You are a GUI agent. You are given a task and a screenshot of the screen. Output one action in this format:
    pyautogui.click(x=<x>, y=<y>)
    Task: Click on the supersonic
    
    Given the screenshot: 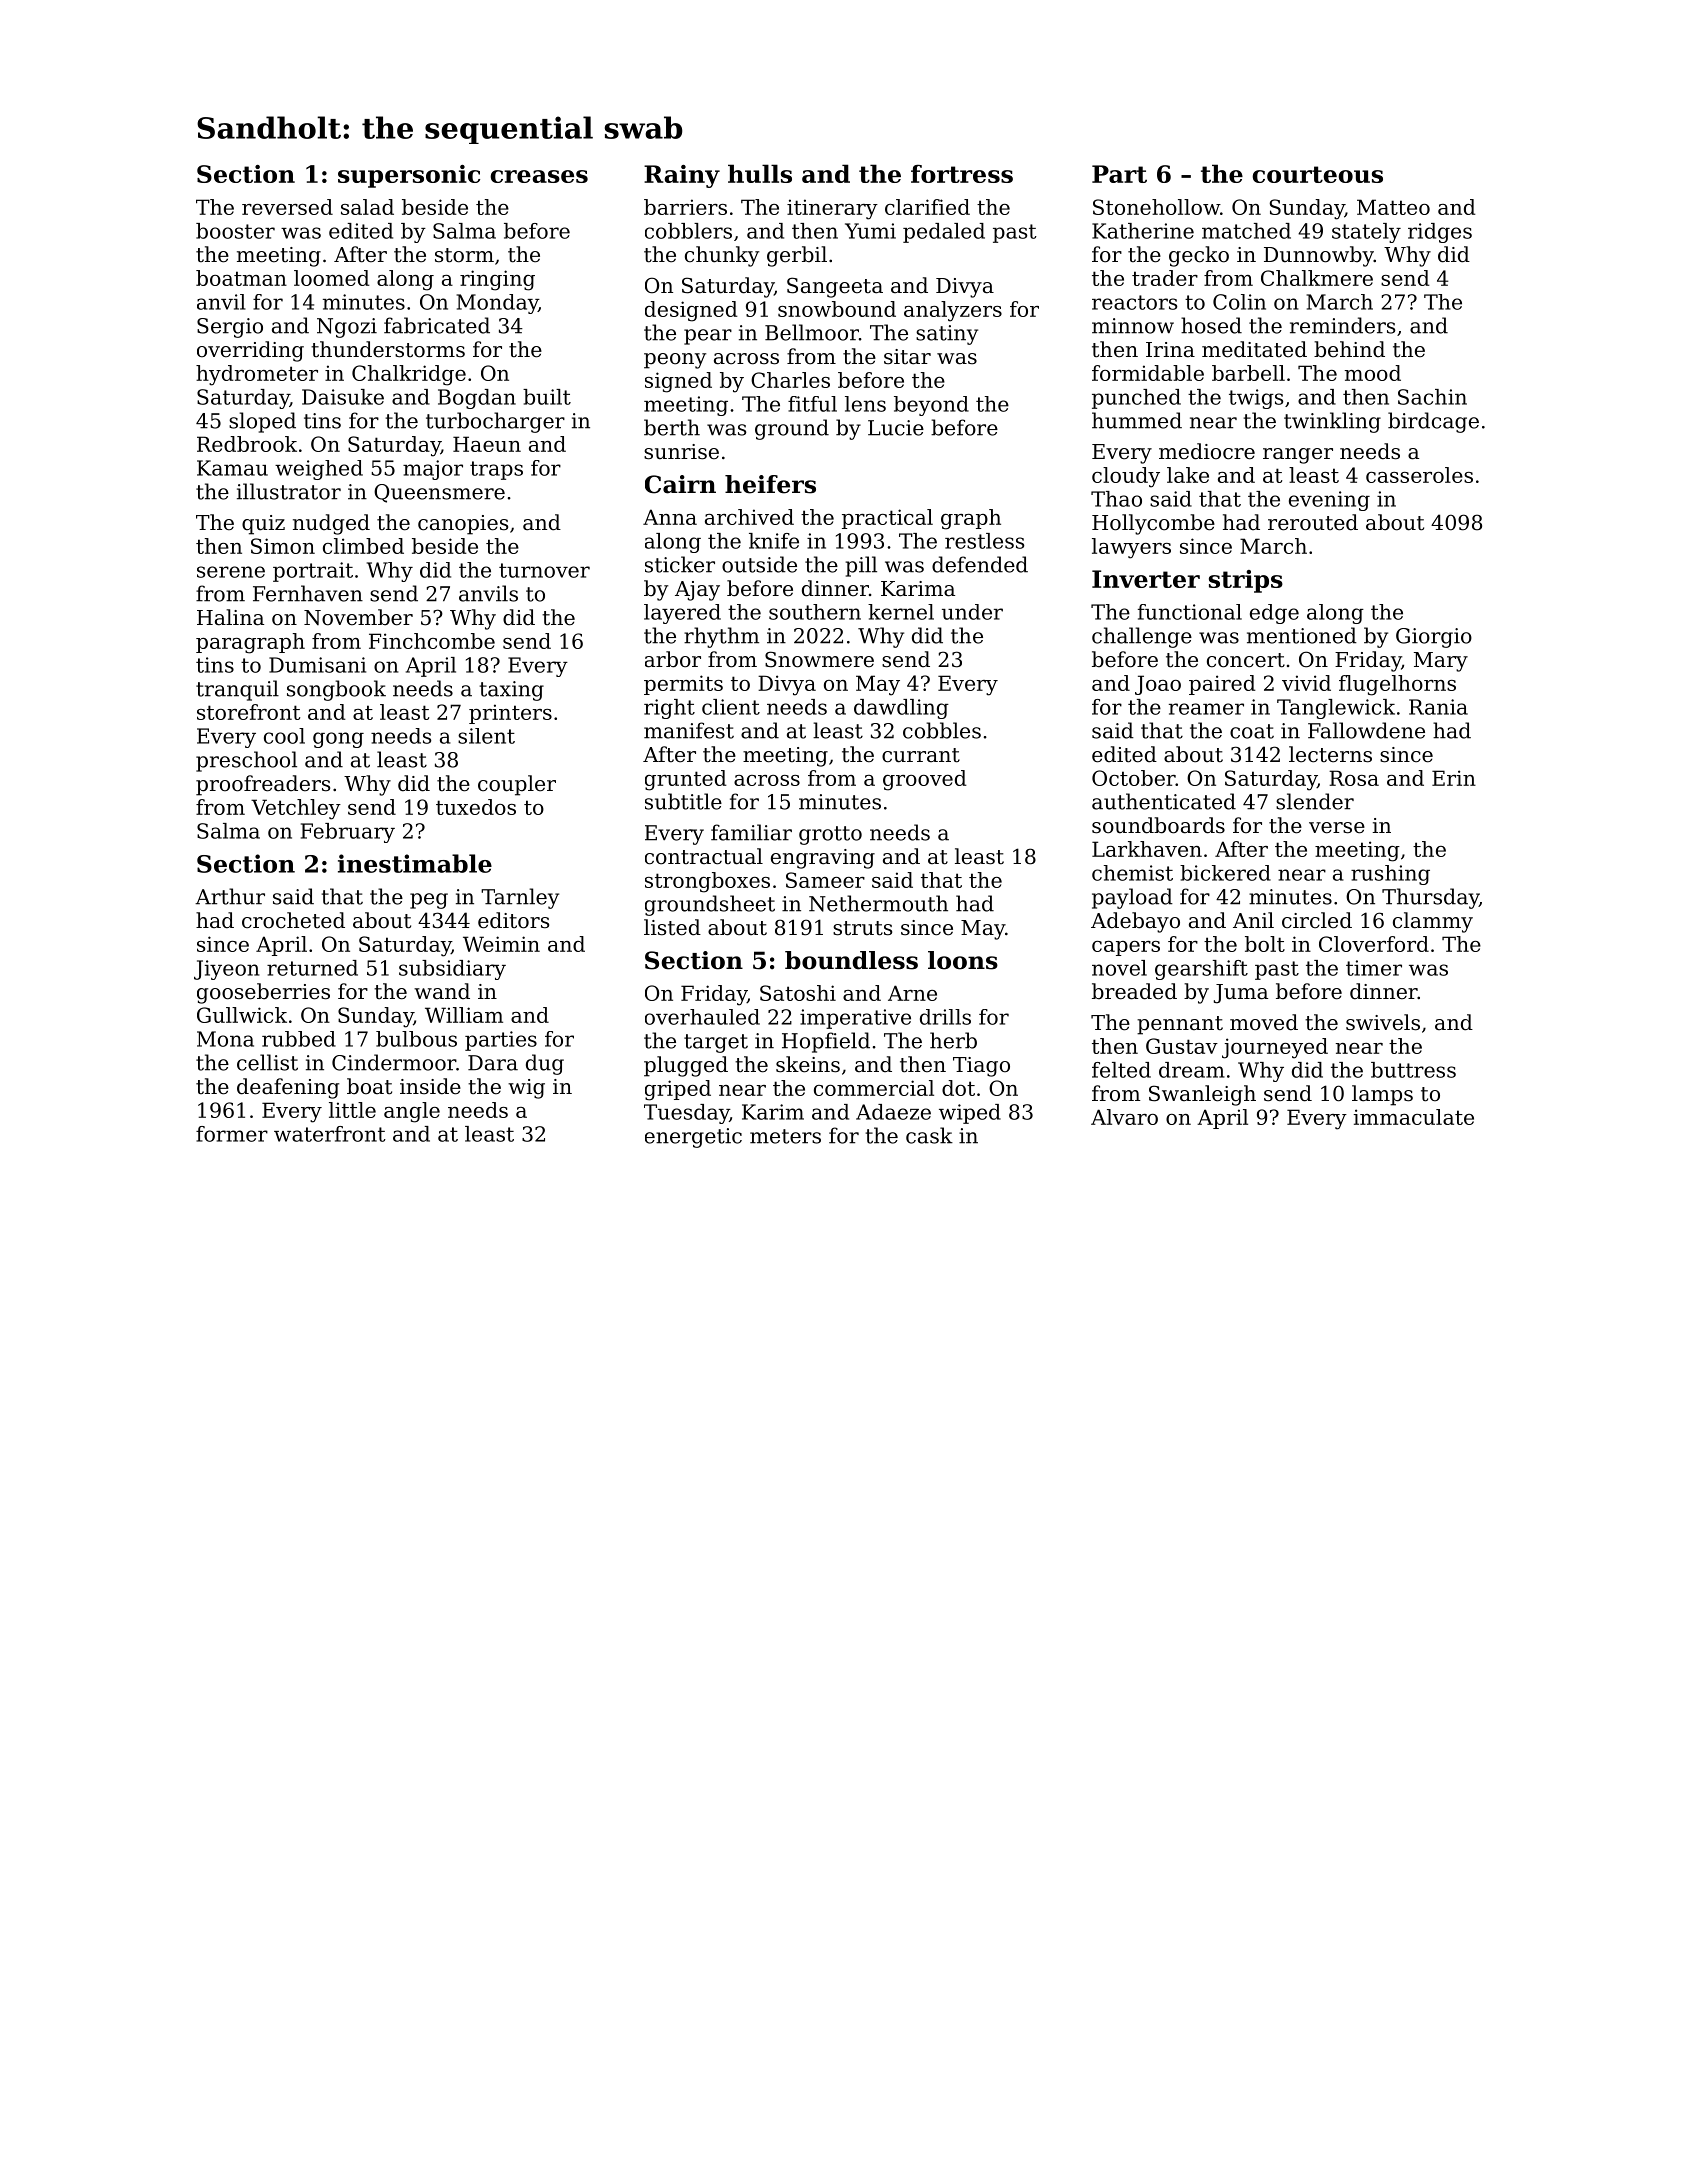 What is the action you would take?
    pyautogui.click(x=409, y=176)
